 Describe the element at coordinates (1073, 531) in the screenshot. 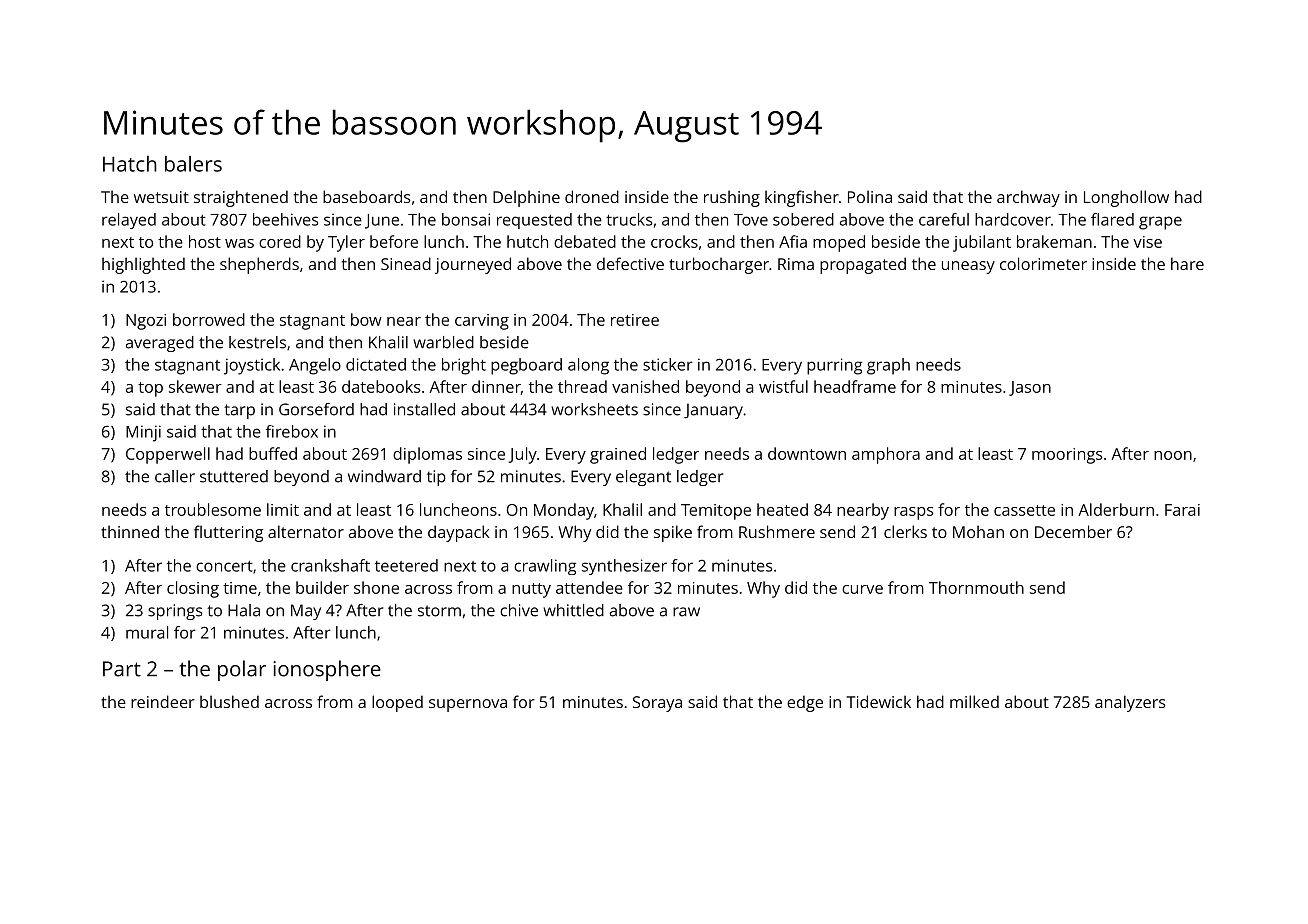

I see `December` at that location.
